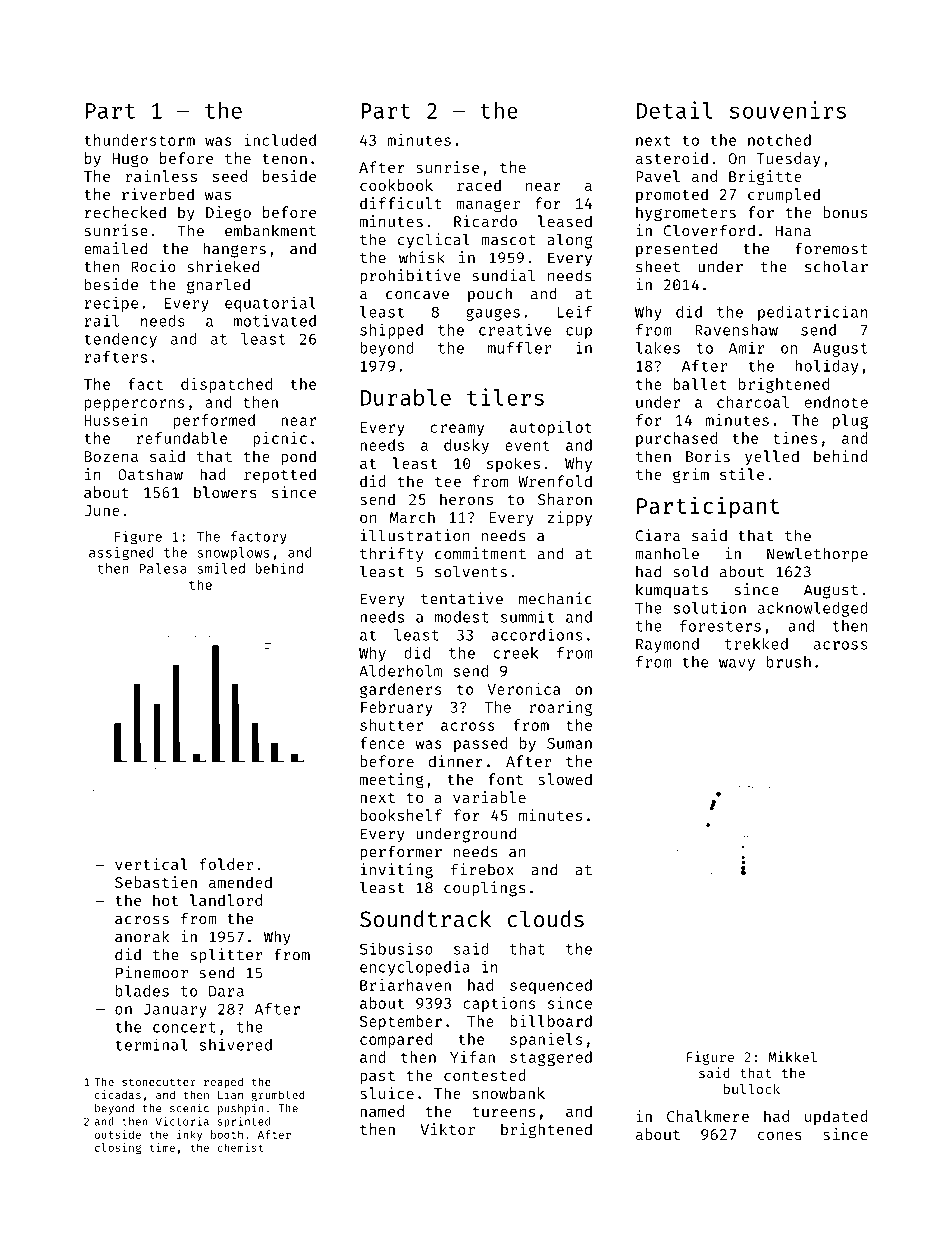  Describe the element at coordinates (142, 991) in the image. I see `blades` at that location.
